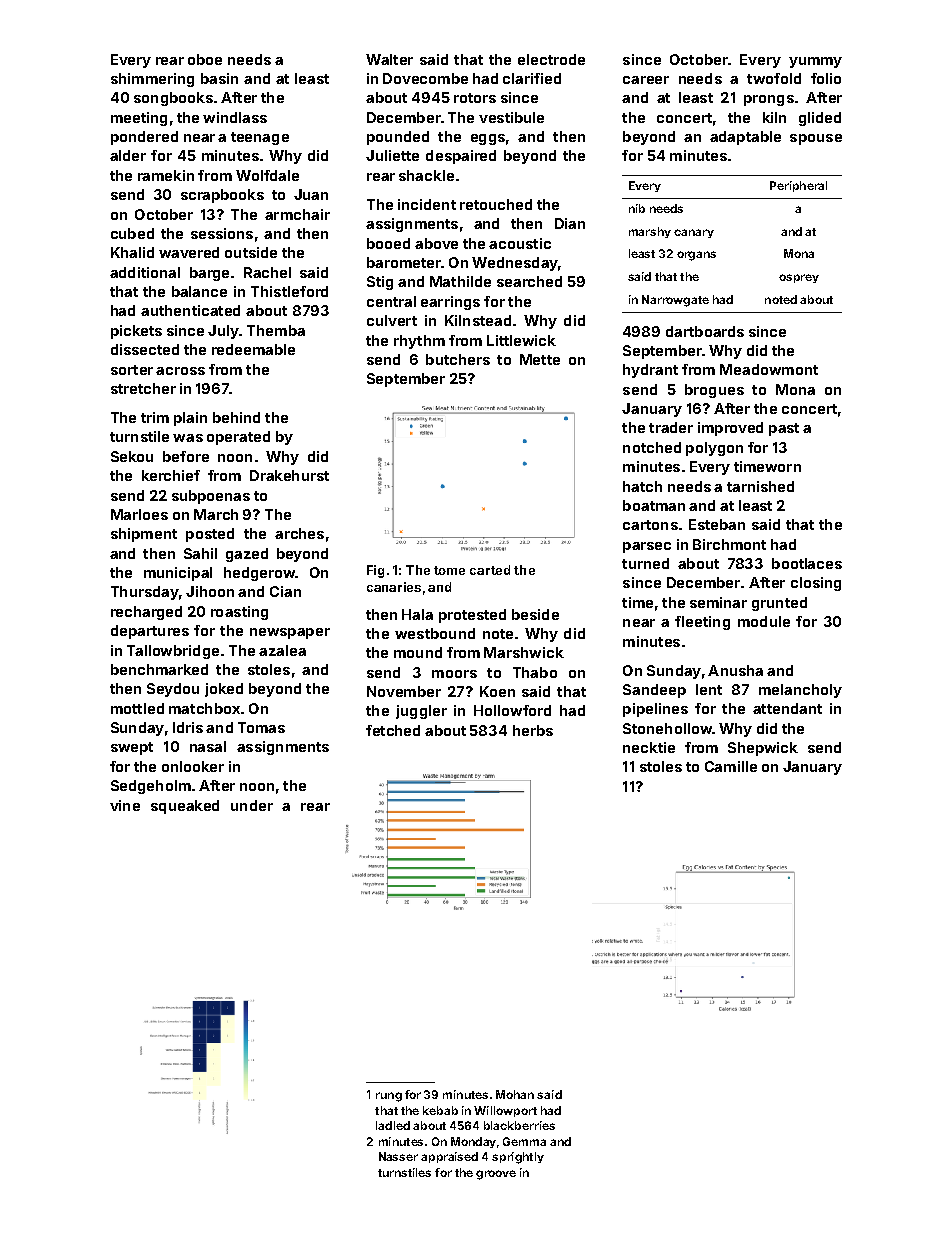 This screenshot has height=1233, width=952. What do you see at coordinates (392, 155) in the screenshot?
I see `Juliette` at bounding box center [392, 155].
